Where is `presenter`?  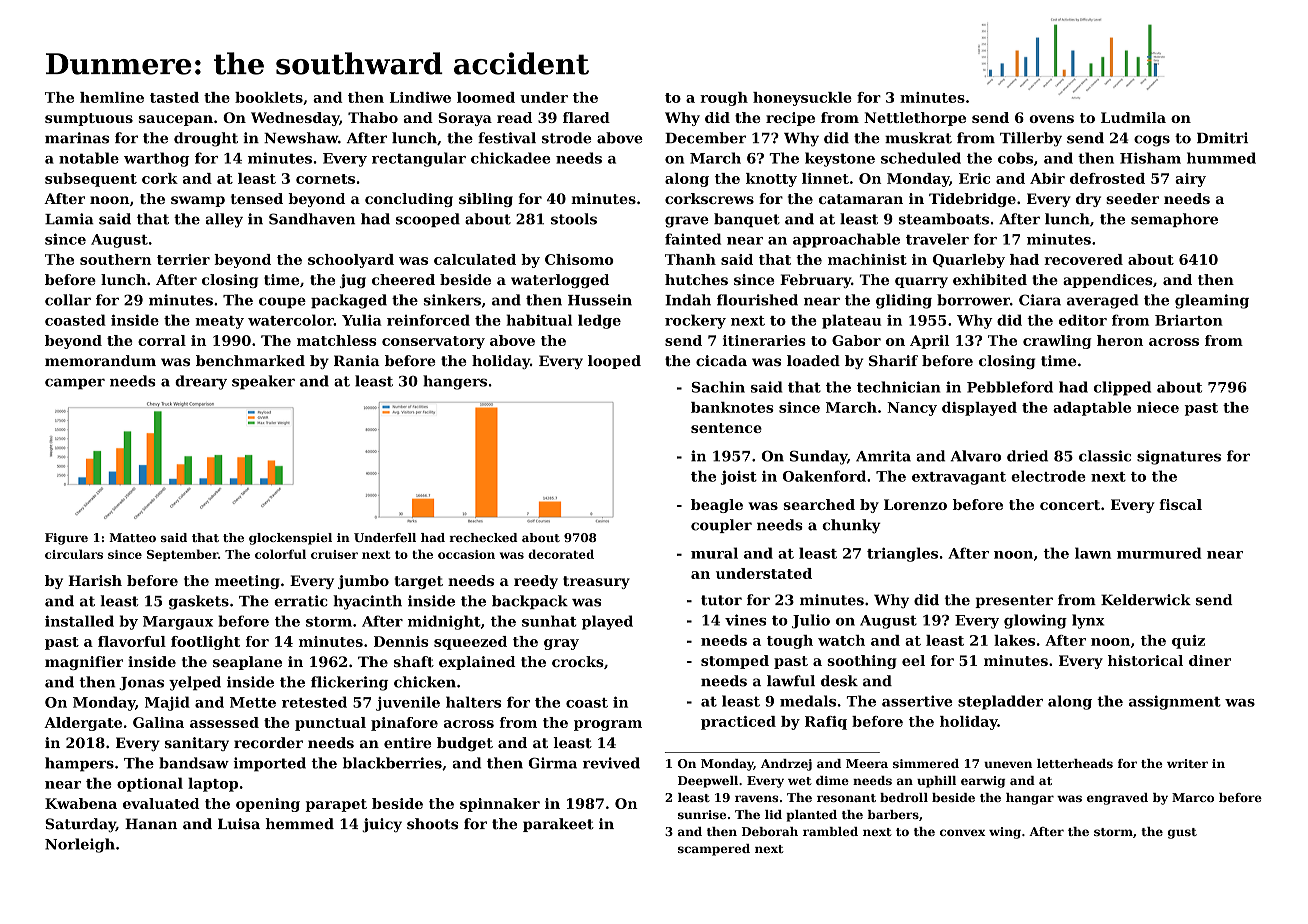 presenter is located at coordinates (1014, 601).
